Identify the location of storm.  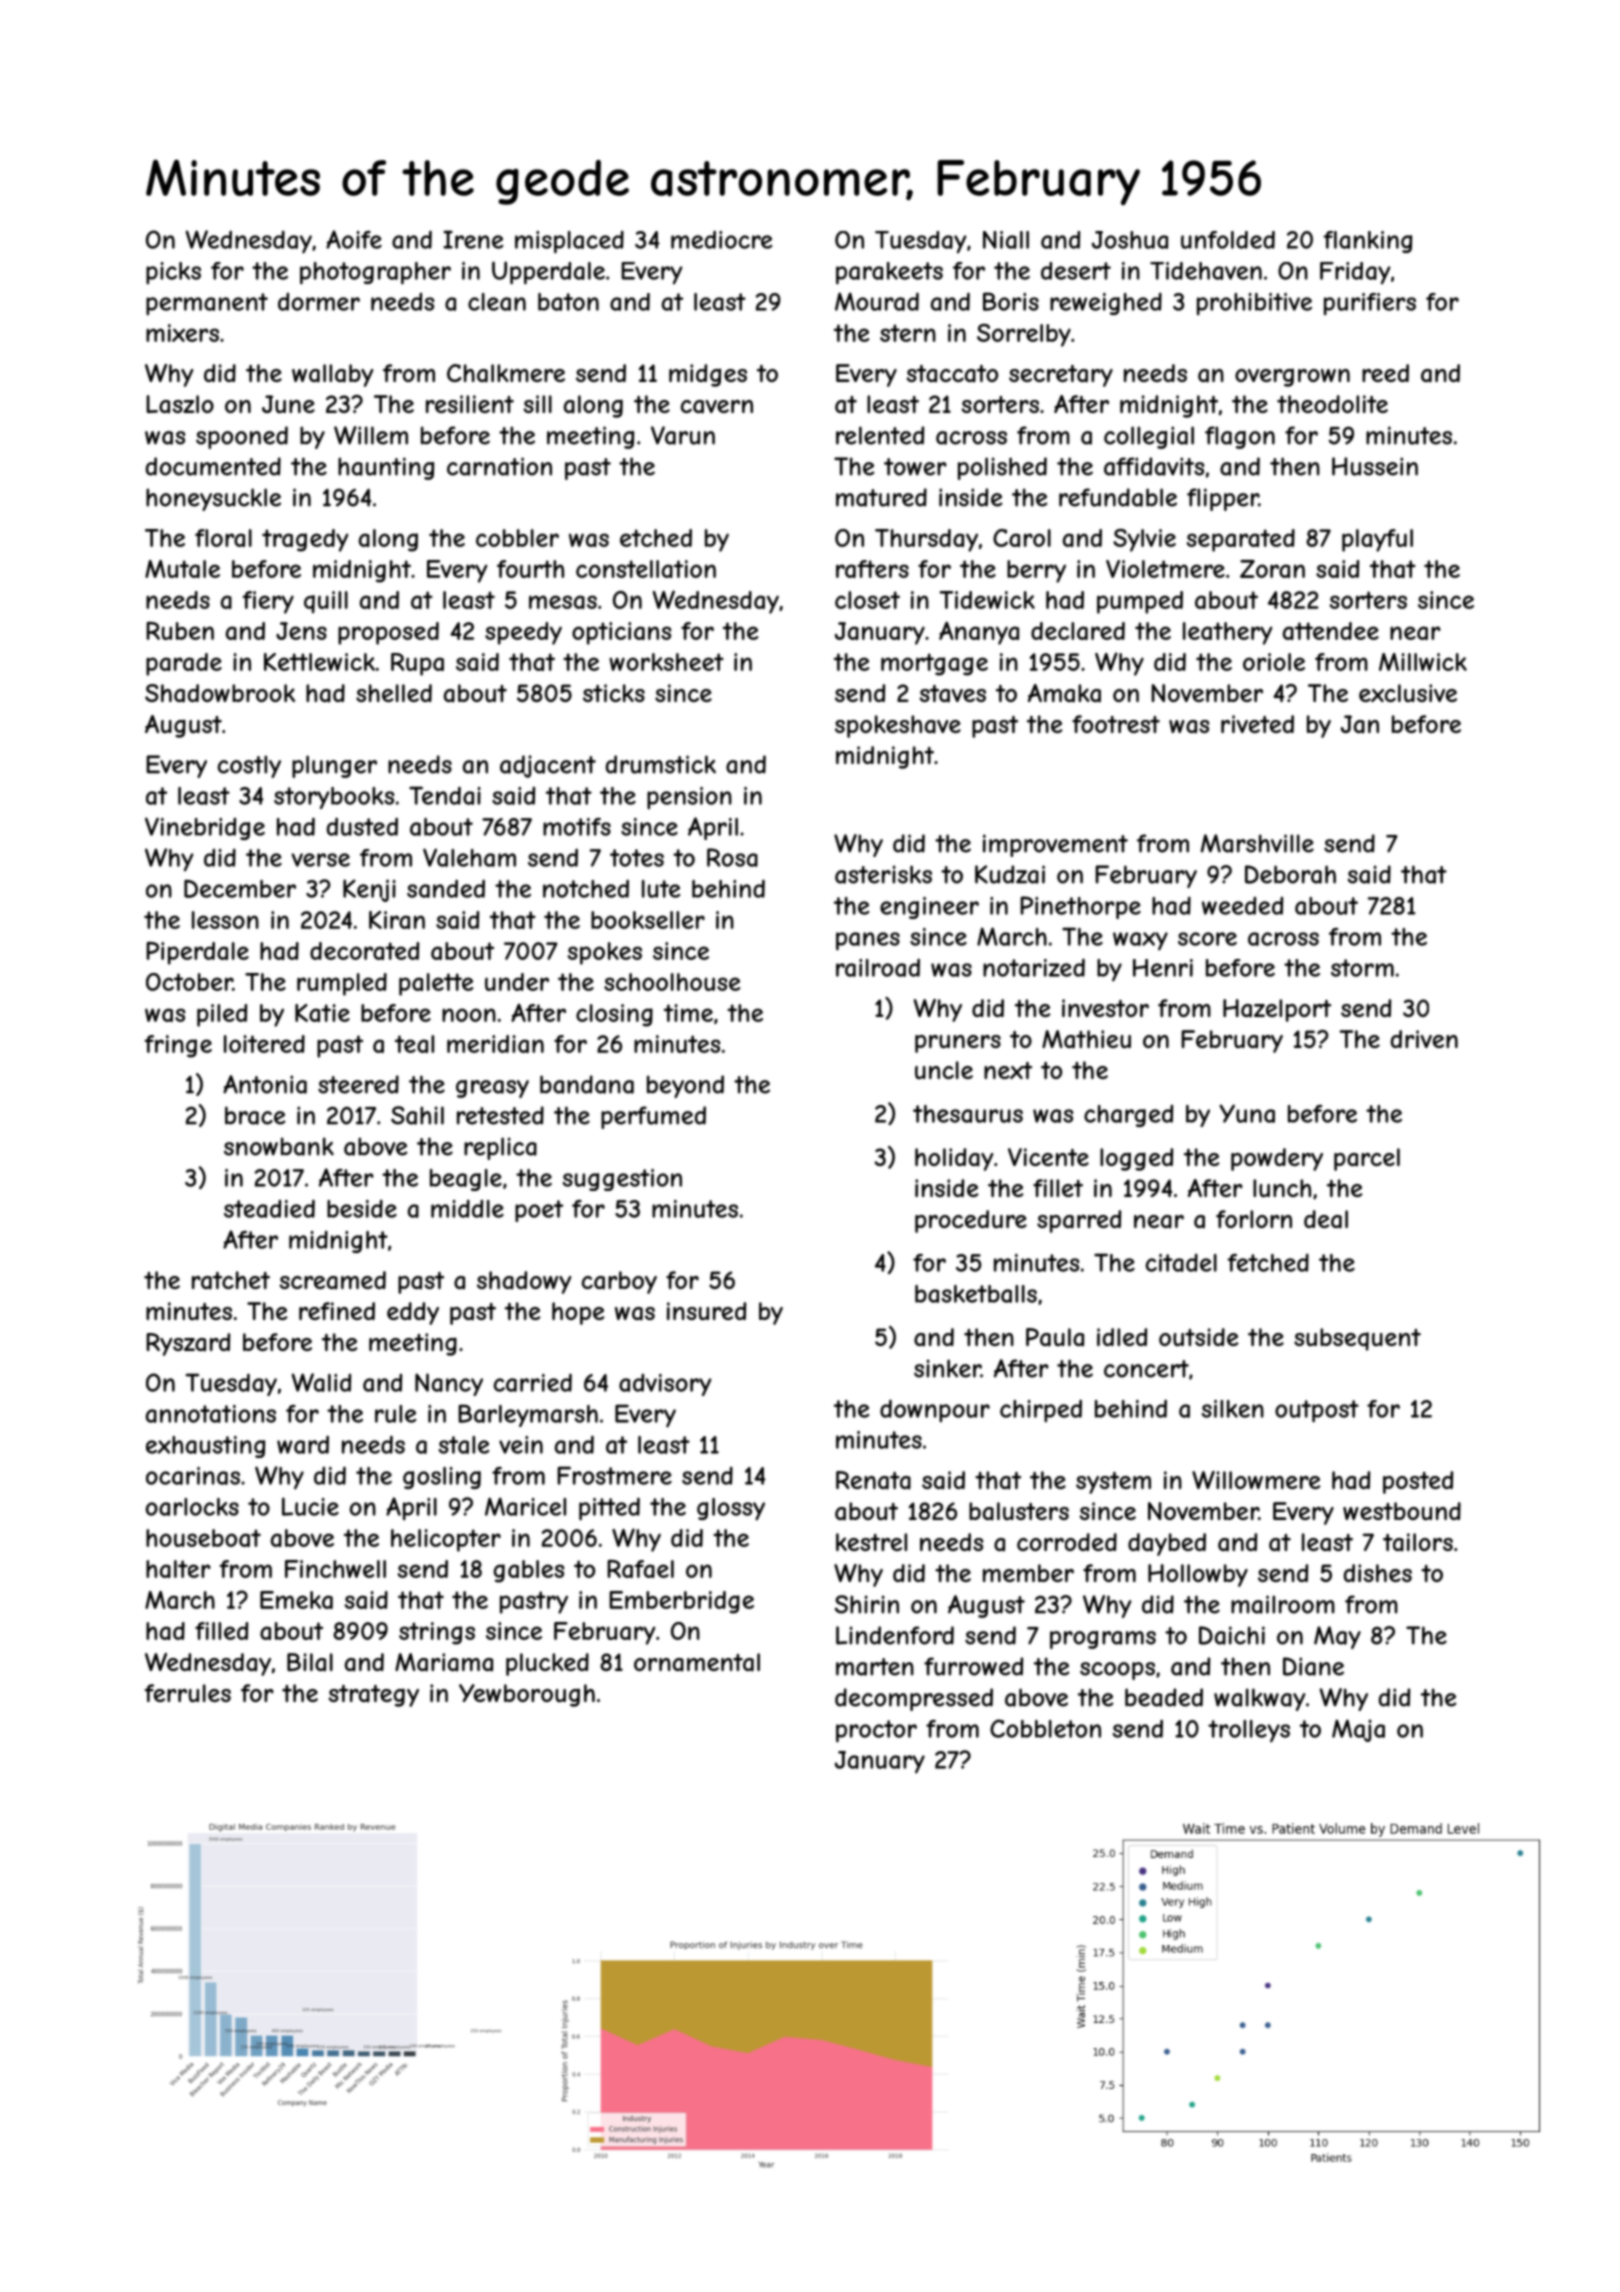
(1362, 968).
